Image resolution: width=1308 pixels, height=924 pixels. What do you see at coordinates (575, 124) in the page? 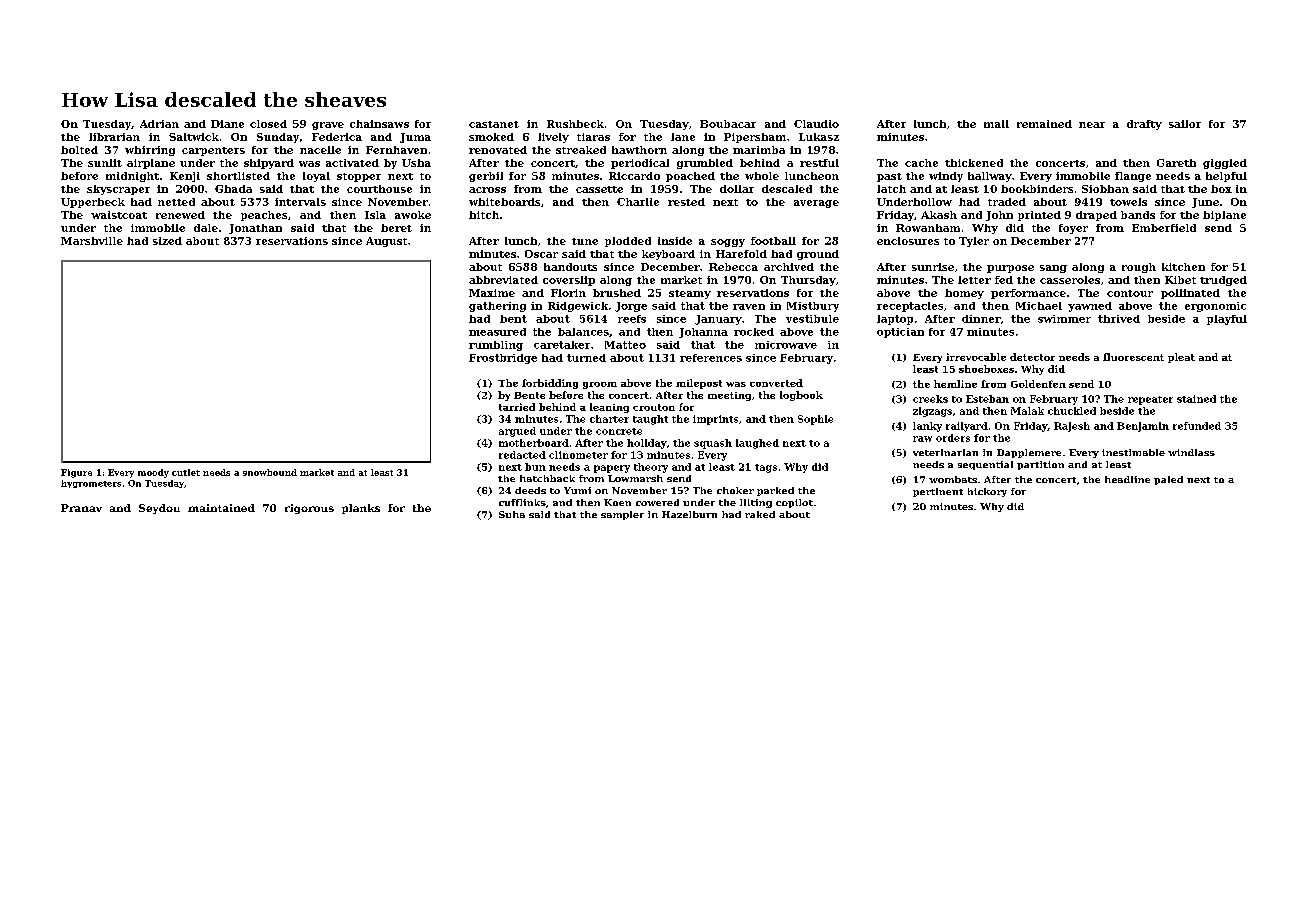
I see `Rushbeck` at bounding box center [575, 124].
